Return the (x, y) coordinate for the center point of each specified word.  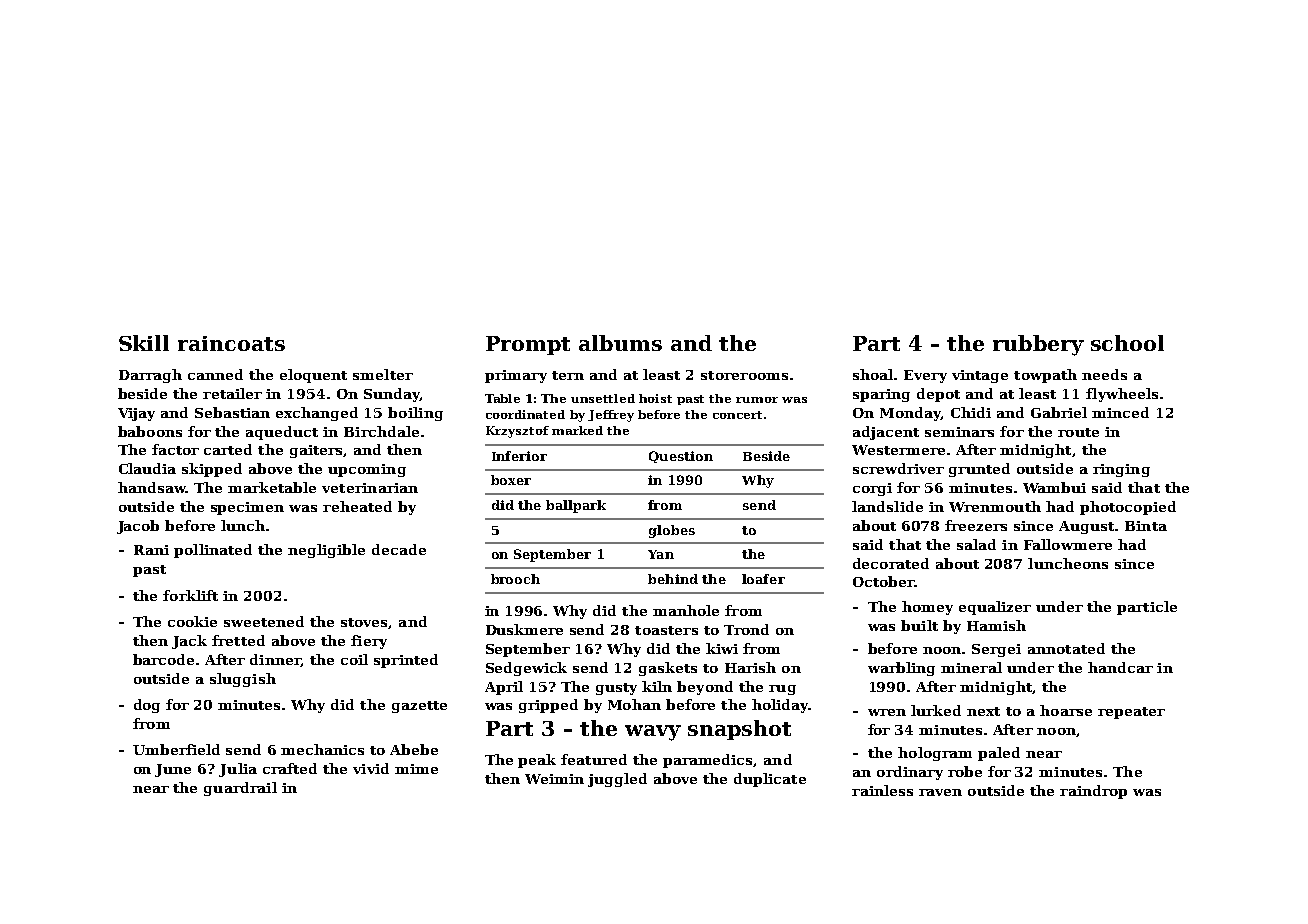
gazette (419, 707)
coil (354, 659)
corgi (872, 489)
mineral (971, 667)
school (1127, 343)
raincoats (231, 343)
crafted (290, 768)
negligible (326, 551)
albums (620, 343)
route (1078, 432)
